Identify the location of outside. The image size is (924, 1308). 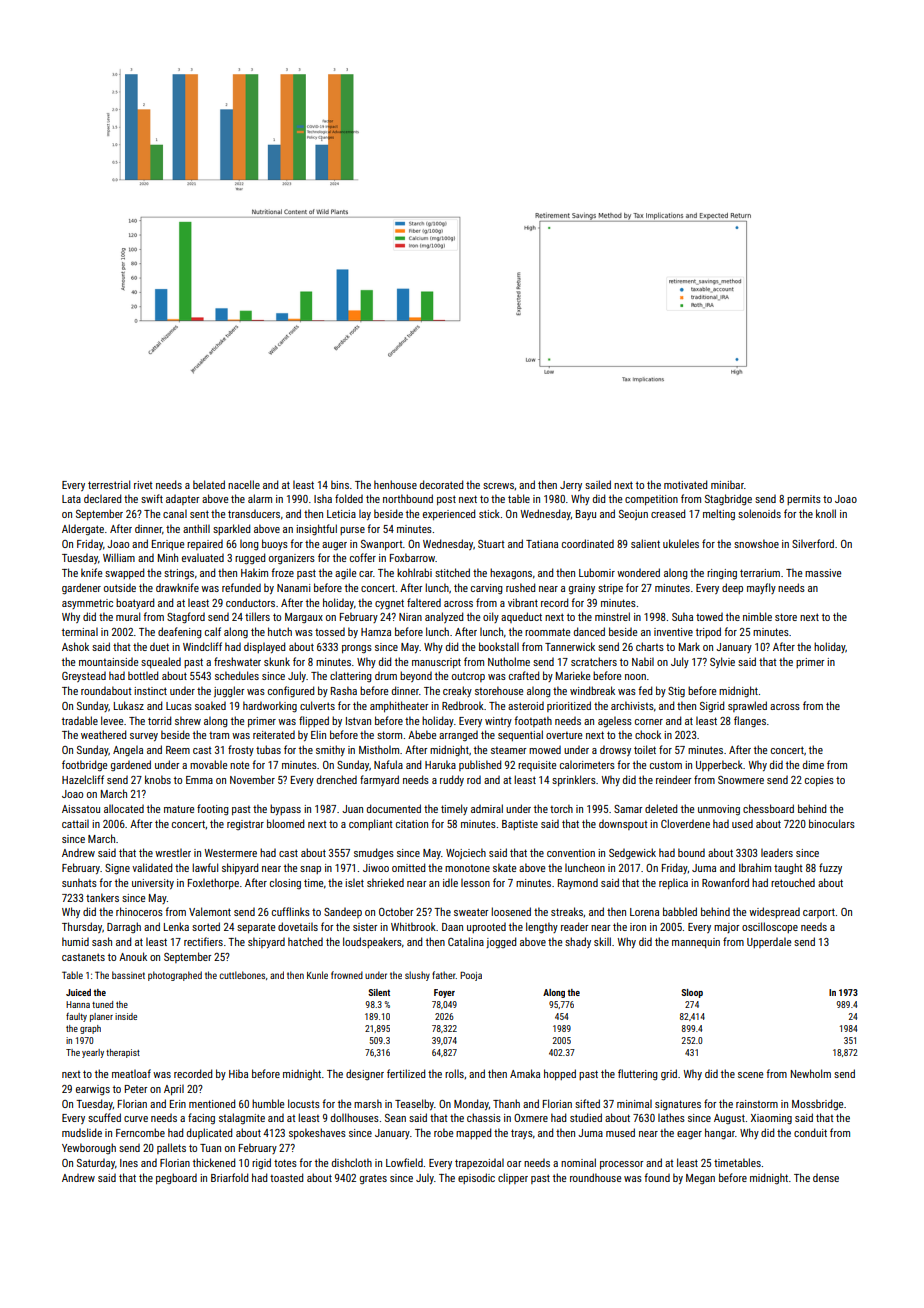
(120, 588).
